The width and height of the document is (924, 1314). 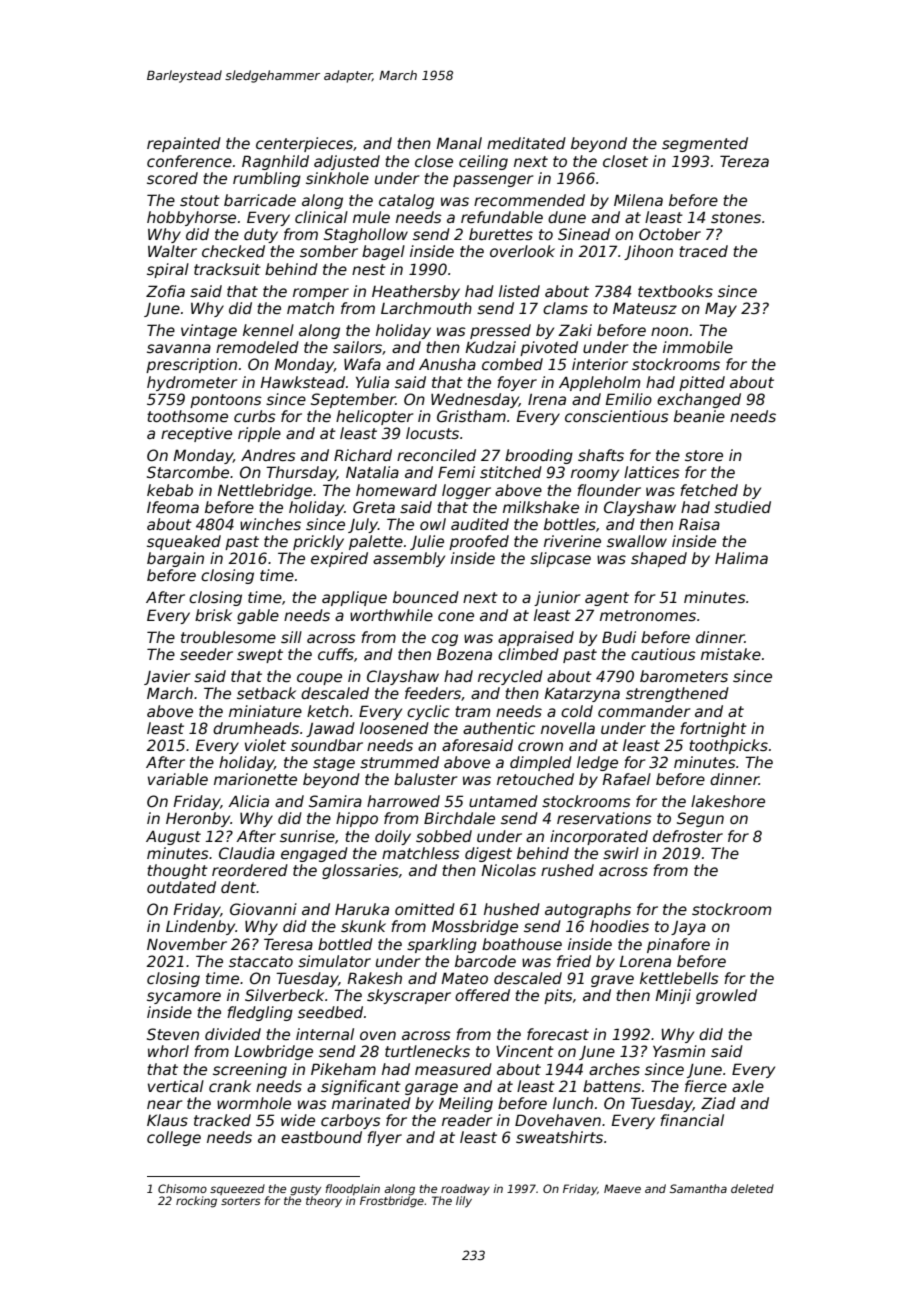 What do you see at coordinates (728, 746) in the document?
I see `toothpicks` at bounding box center [728, 746].
